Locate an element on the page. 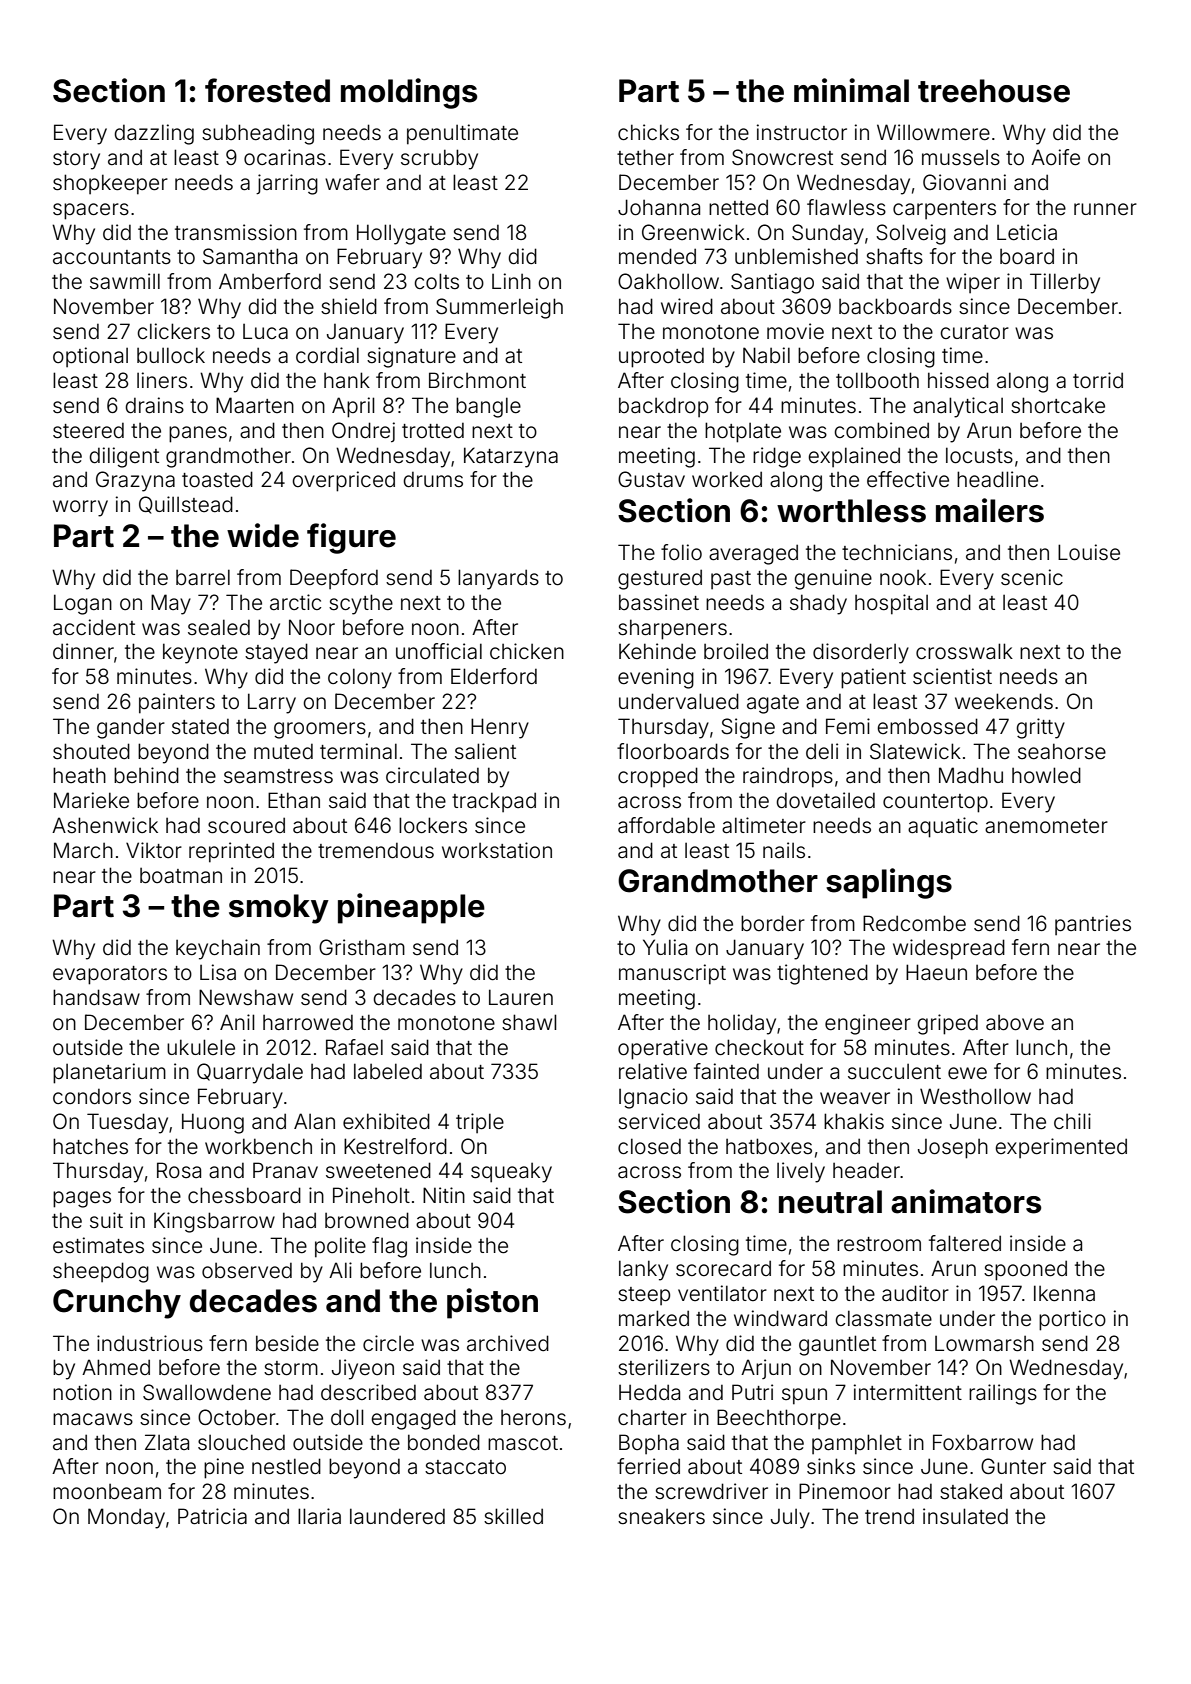  nestled is located at coordinates (286, 1466).
